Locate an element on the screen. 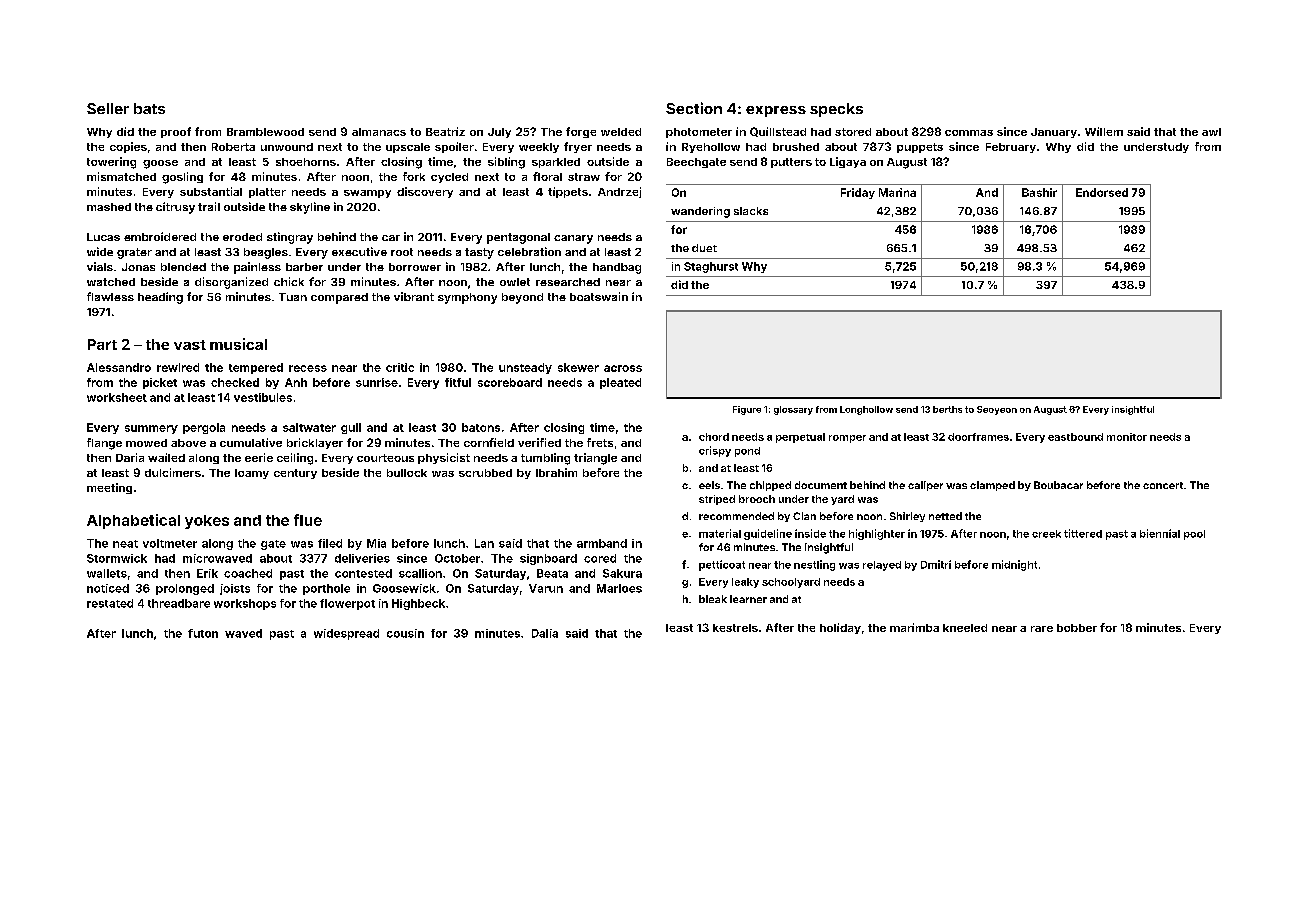  duet is located at coordinates (704, 248).
